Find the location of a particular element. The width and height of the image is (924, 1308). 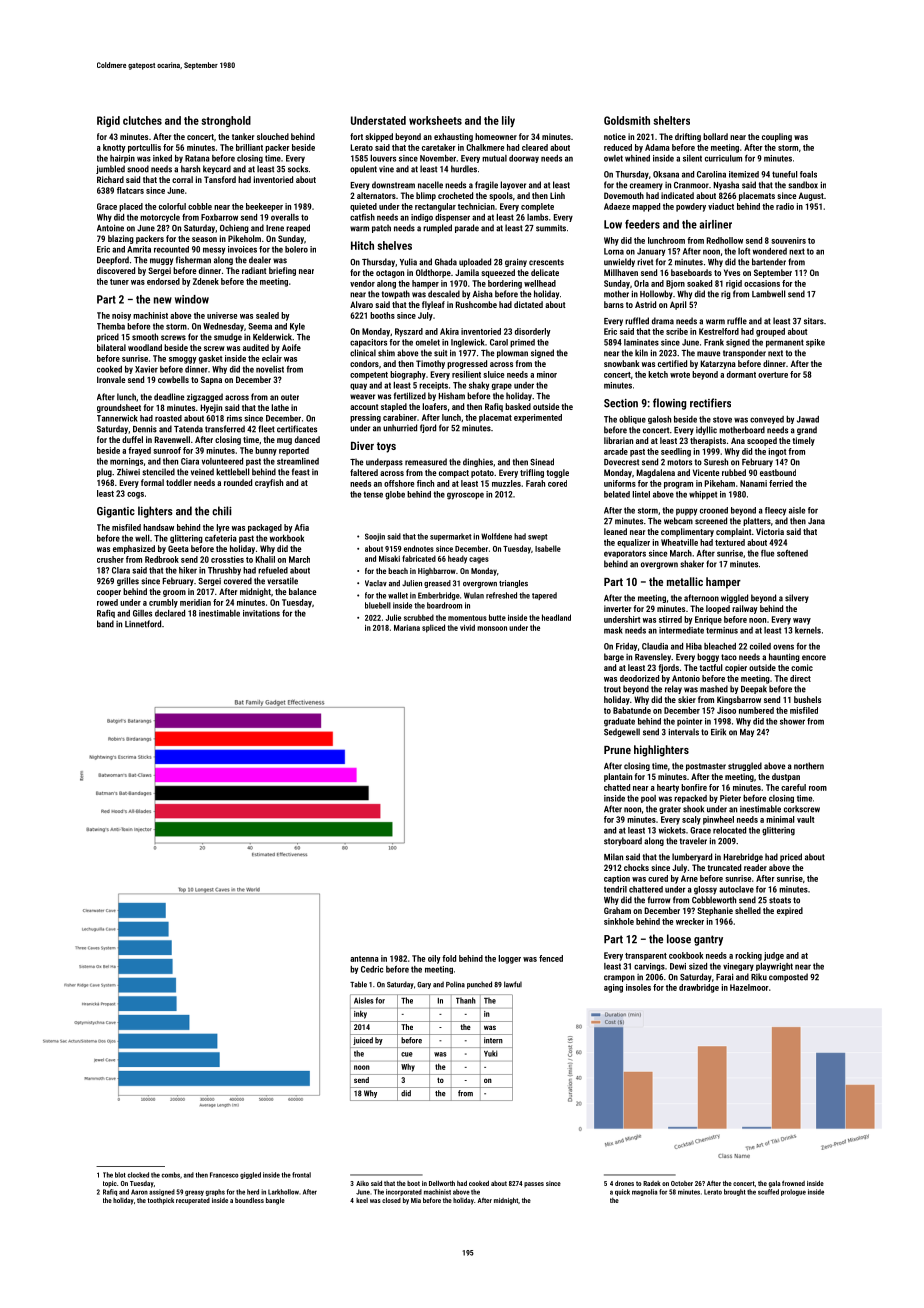

ferried is located at coordinates (781, 483).
